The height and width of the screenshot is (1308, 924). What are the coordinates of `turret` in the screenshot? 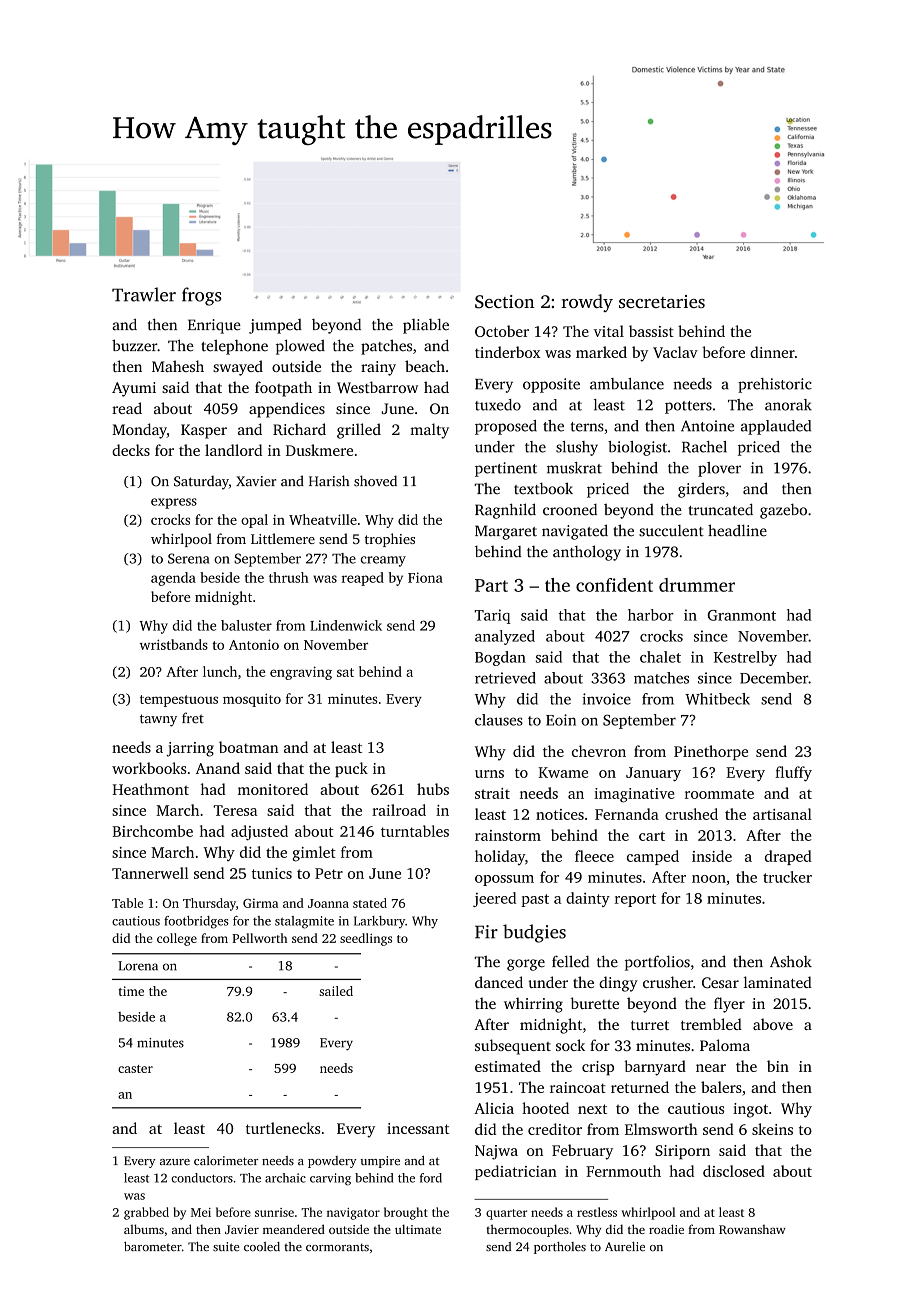 It's located at (650, 1025).
